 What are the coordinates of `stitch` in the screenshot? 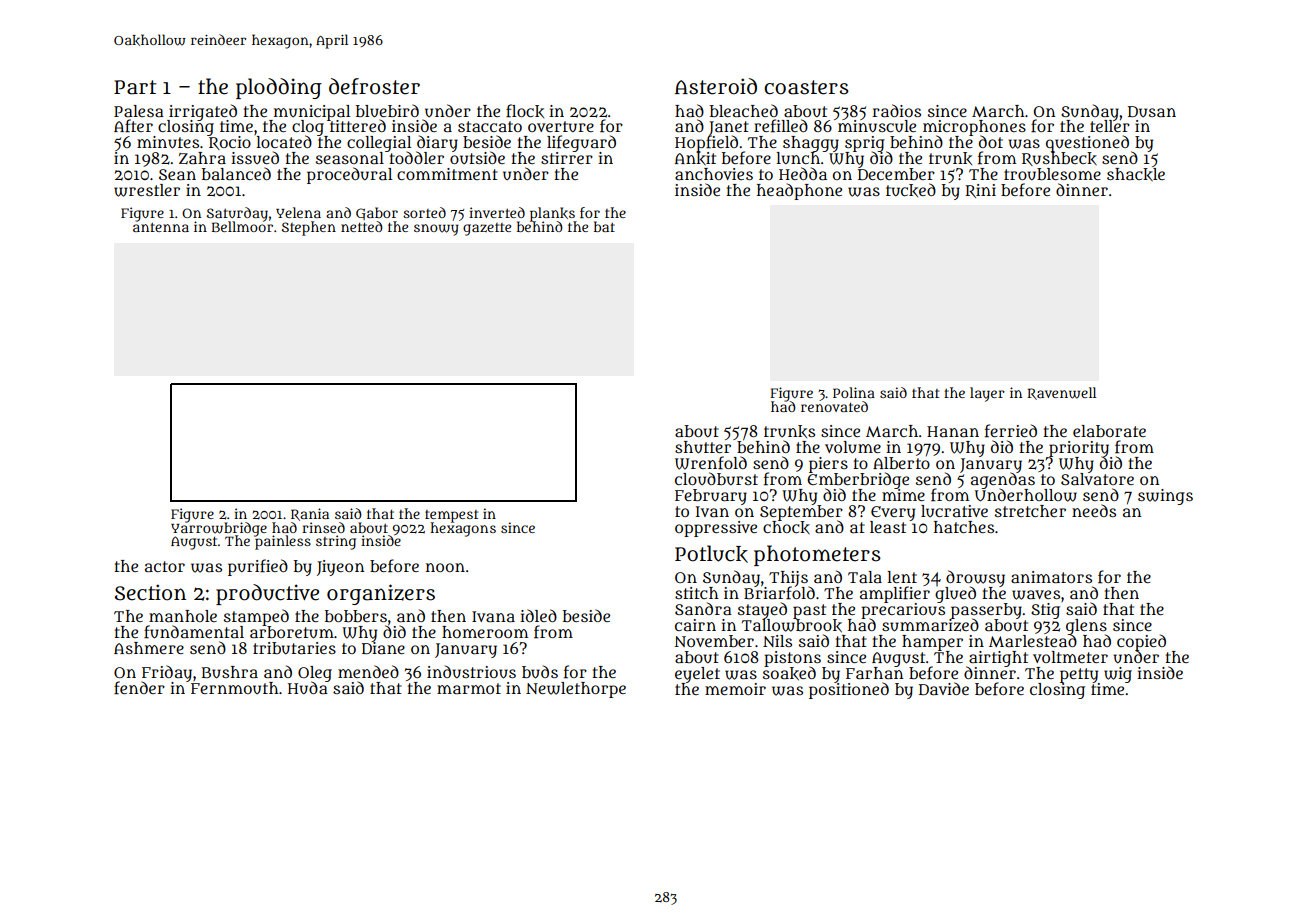 It's located at (697, 593).
